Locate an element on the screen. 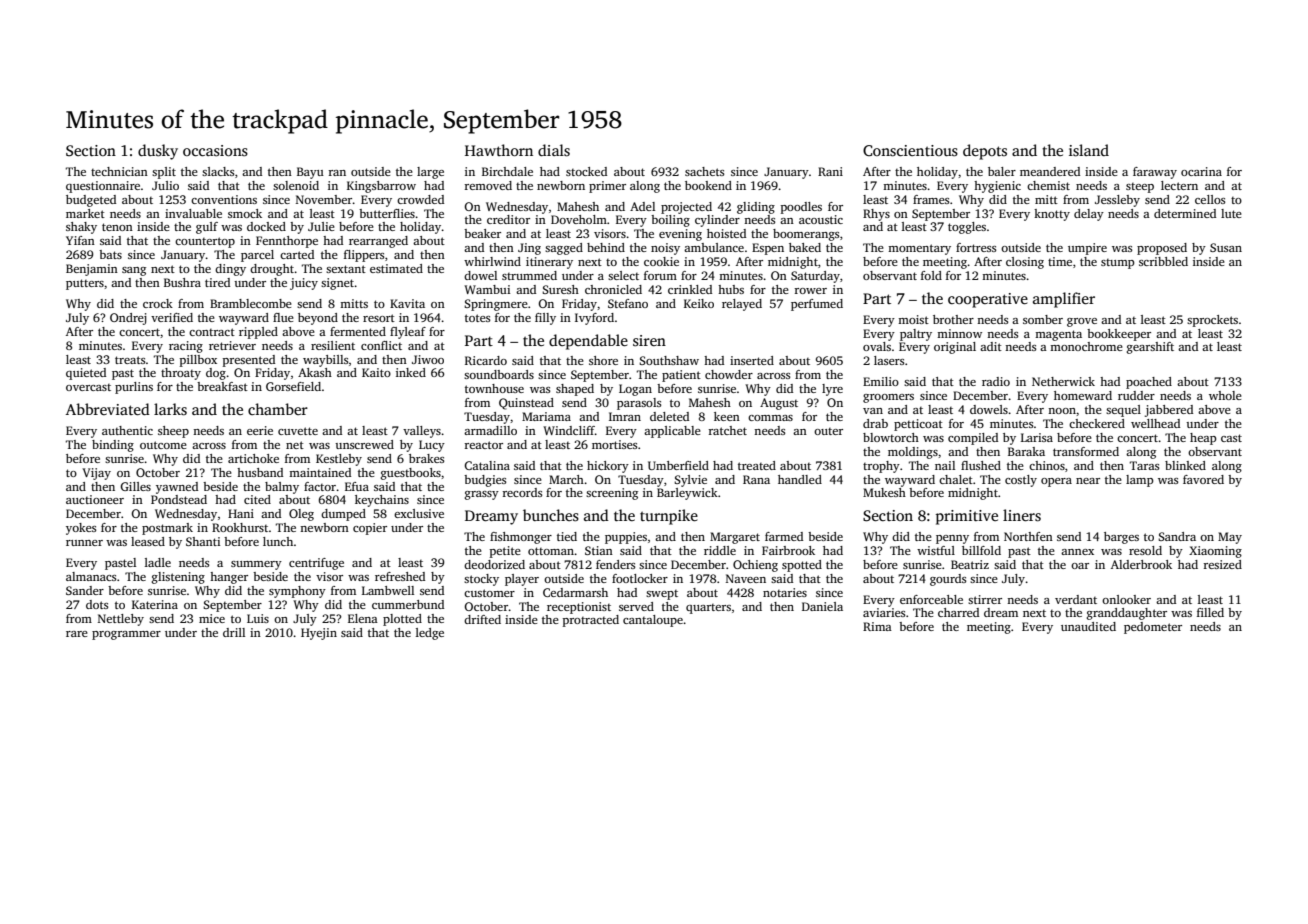 The image size is (1308, 924). refreshed is located at coordinates (400, 576).
